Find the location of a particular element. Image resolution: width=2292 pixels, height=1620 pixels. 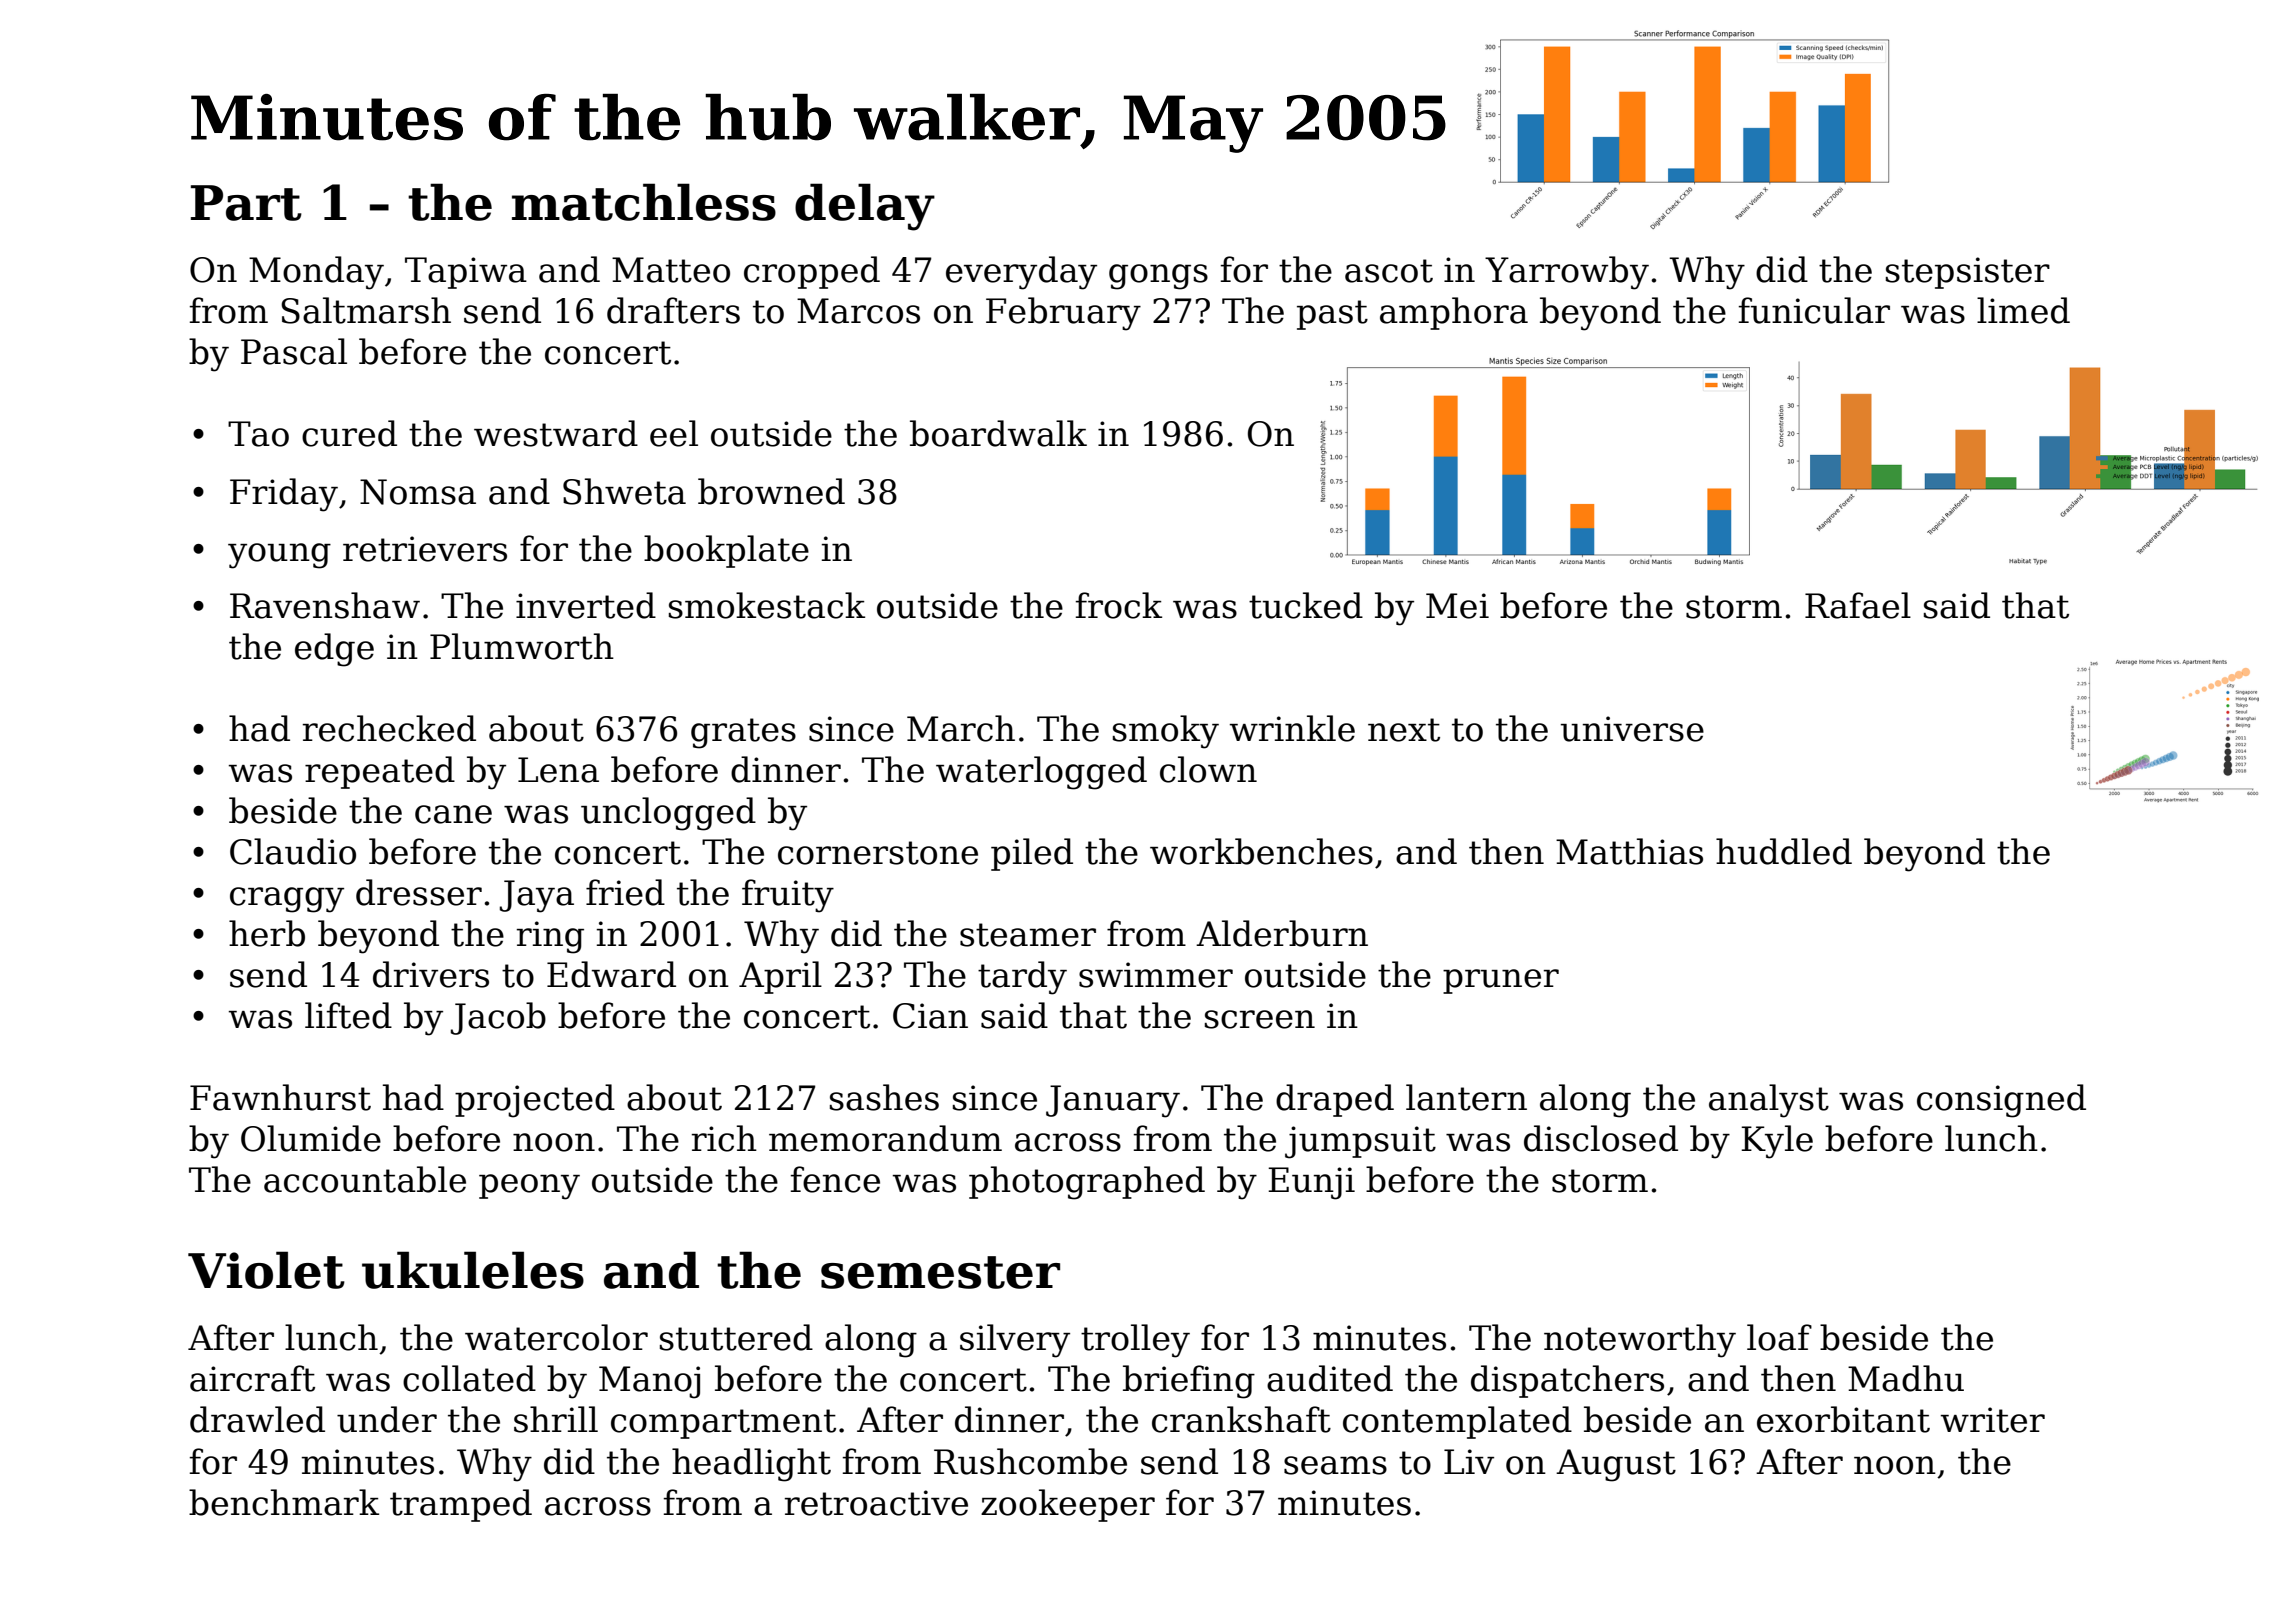

Tapiwa is located at coordinates (466, 273).
